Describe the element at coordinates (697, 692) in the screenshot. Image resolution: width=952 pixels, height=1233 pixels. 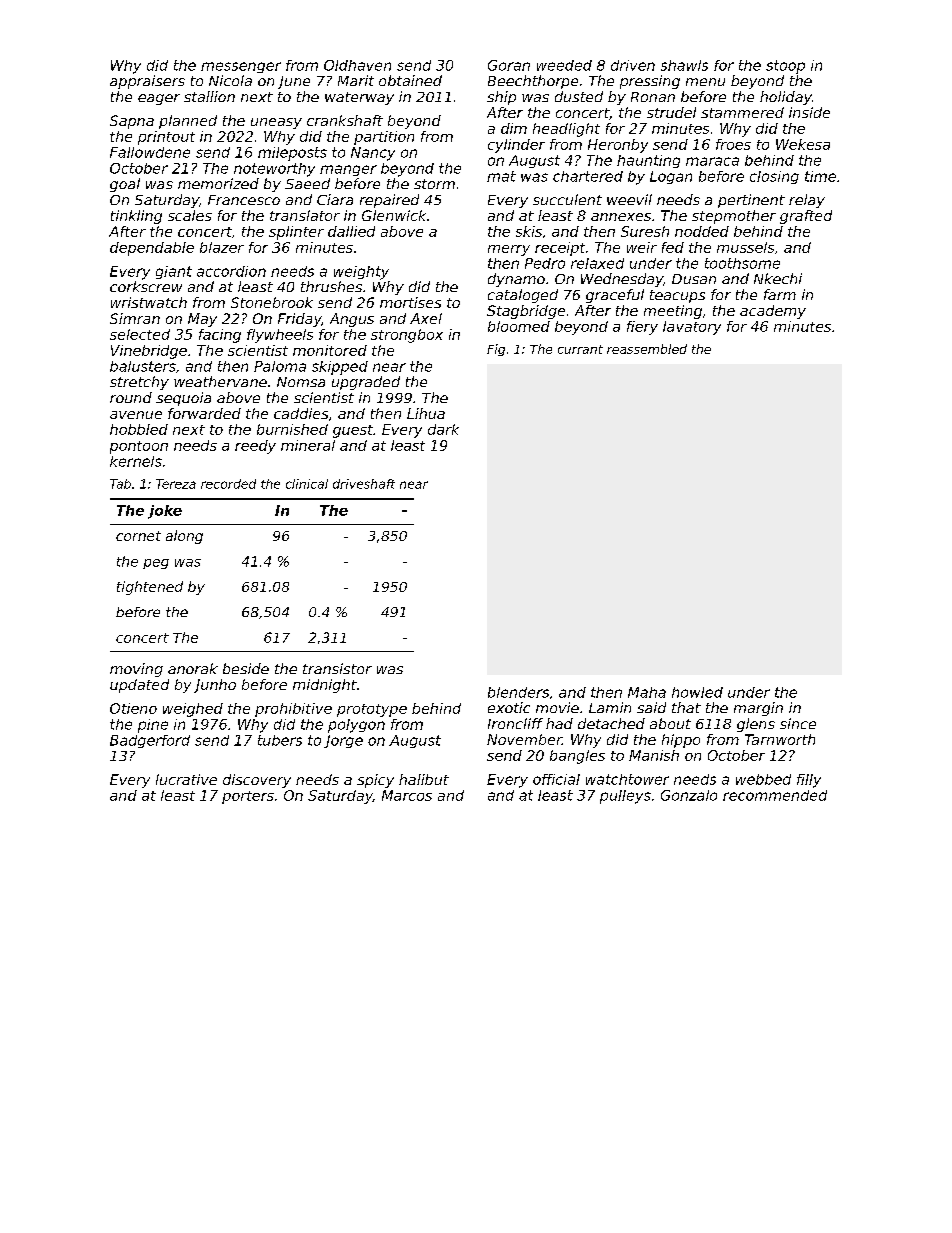
I see `howled` at that location.
